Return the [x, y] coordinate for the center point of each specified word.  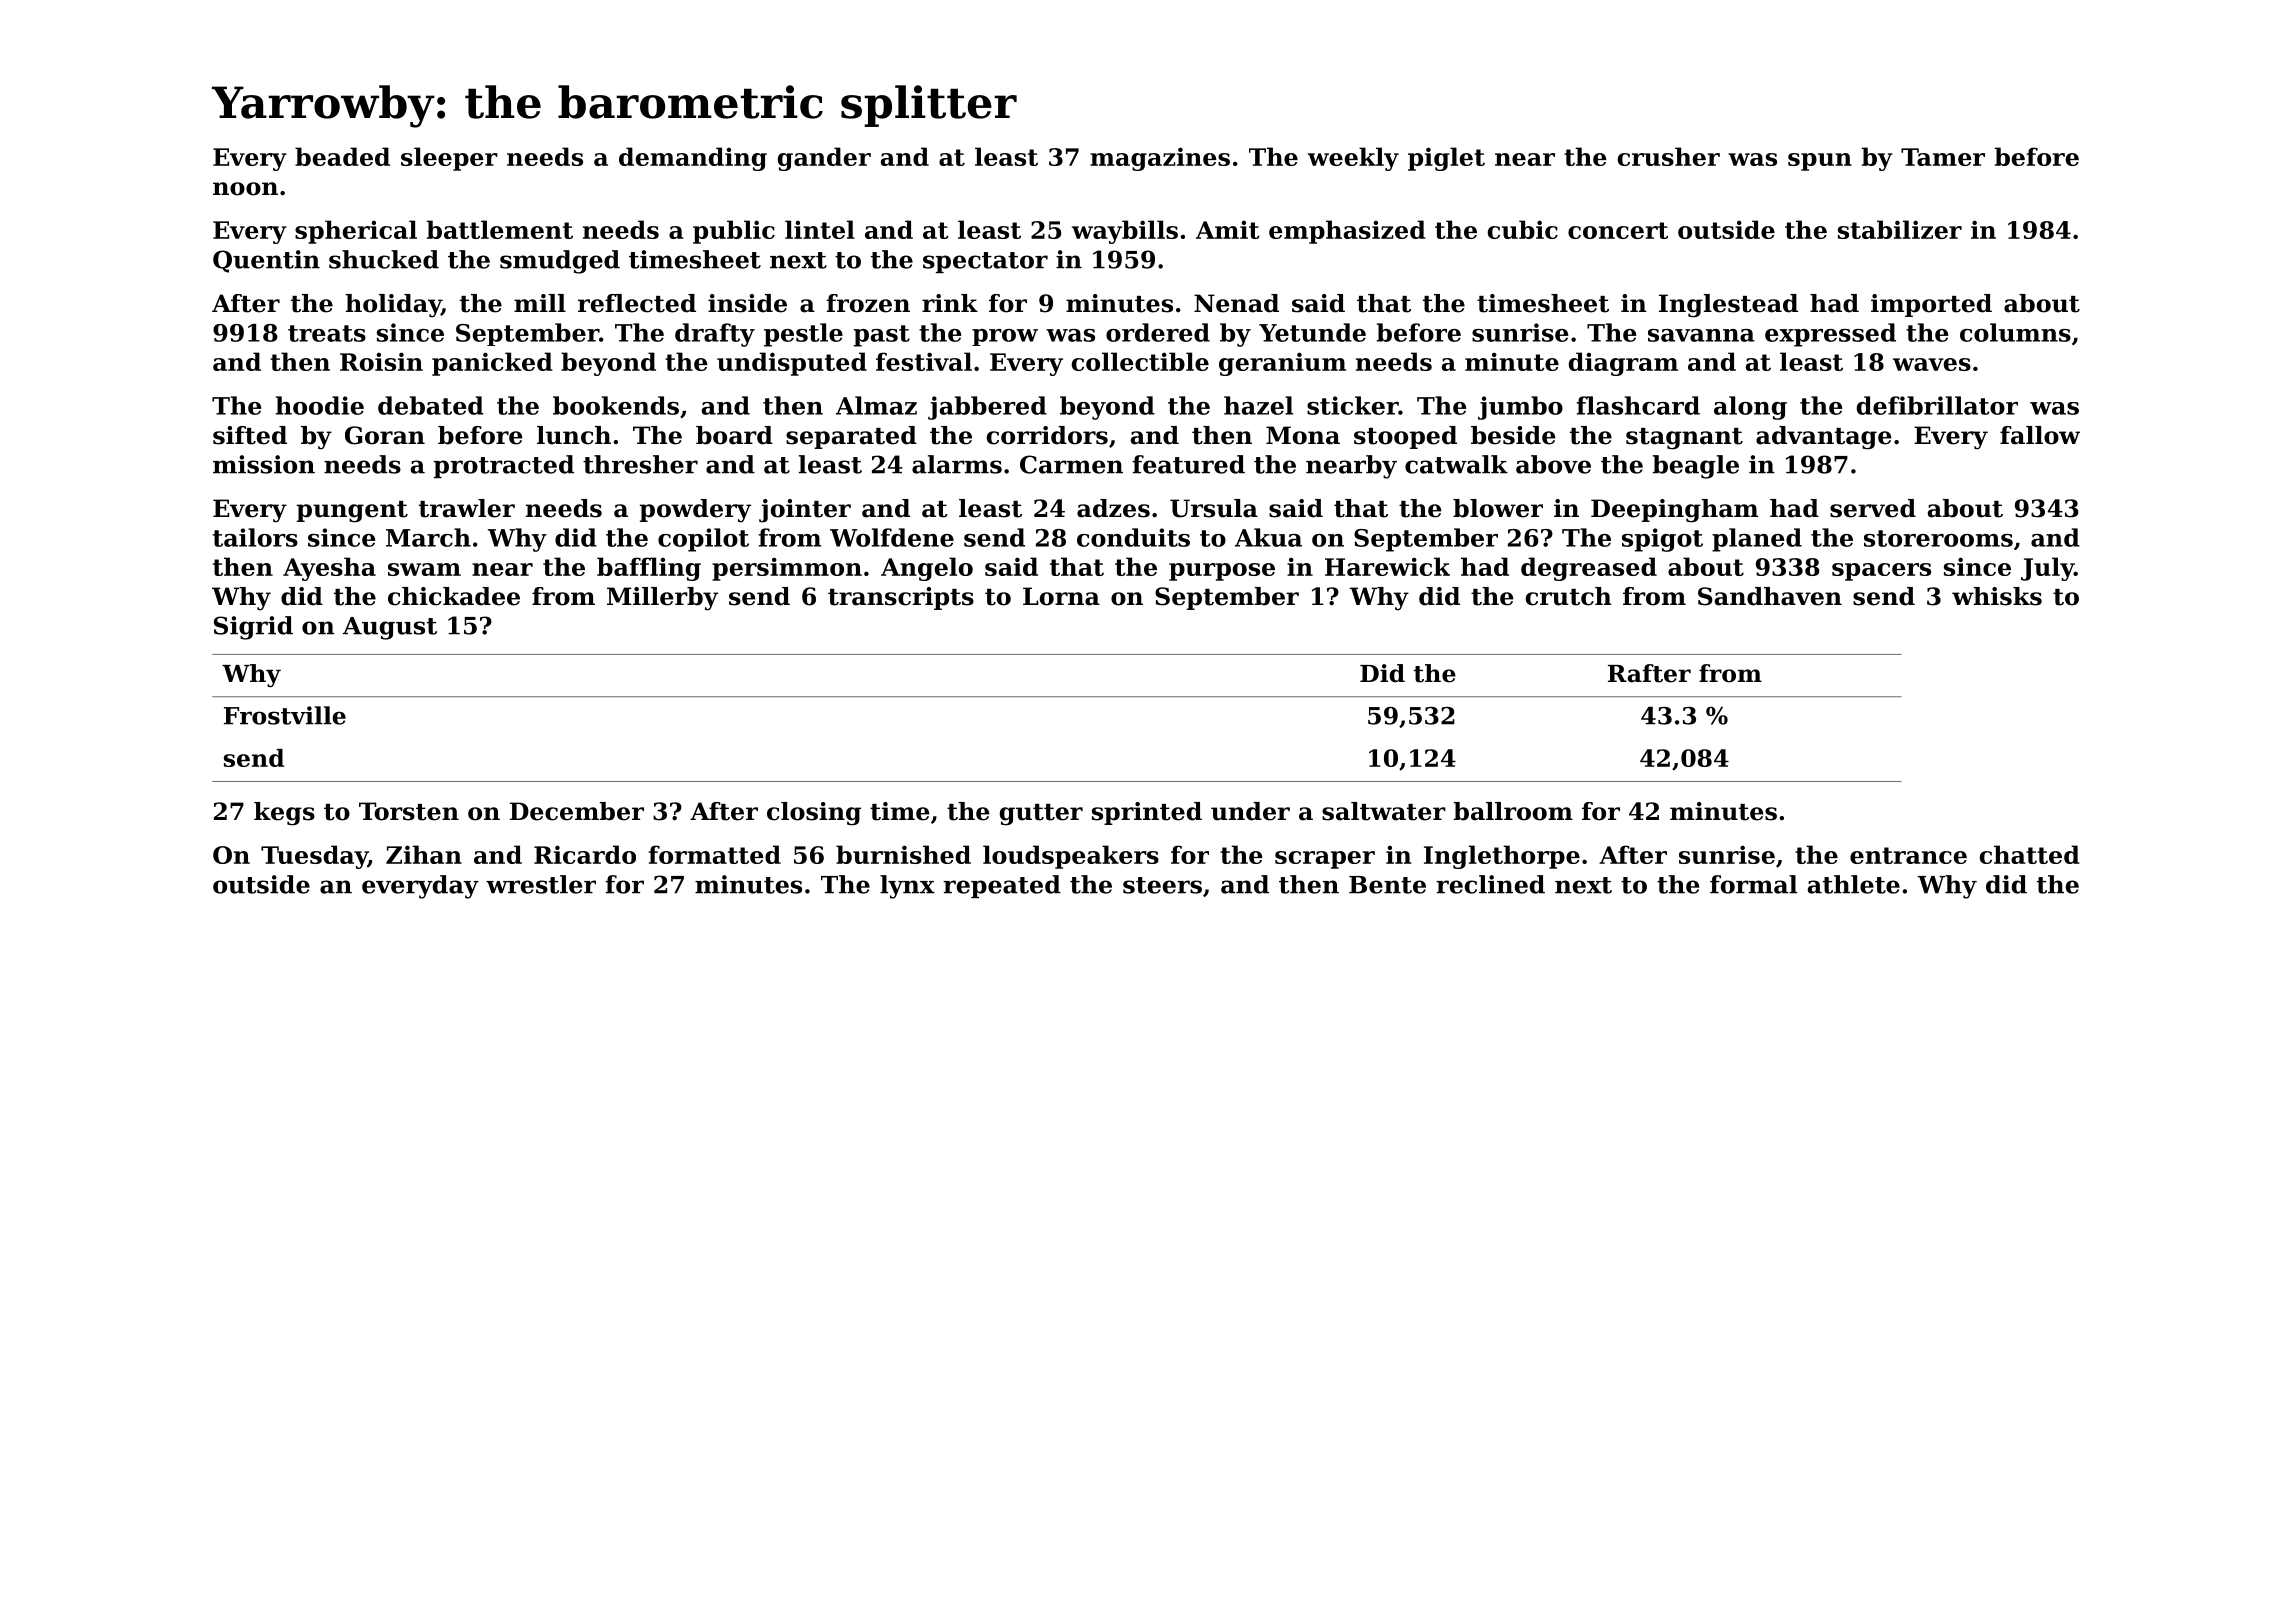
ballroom [1513, 811]
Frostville [285, 715]
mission [264, 464]
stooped [1405, 437]
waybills [1125, 232]
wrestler [541, 884]
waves [1932, 364]
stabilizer [1900, 229]
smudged [560, 262]
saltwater [1384, 811]
